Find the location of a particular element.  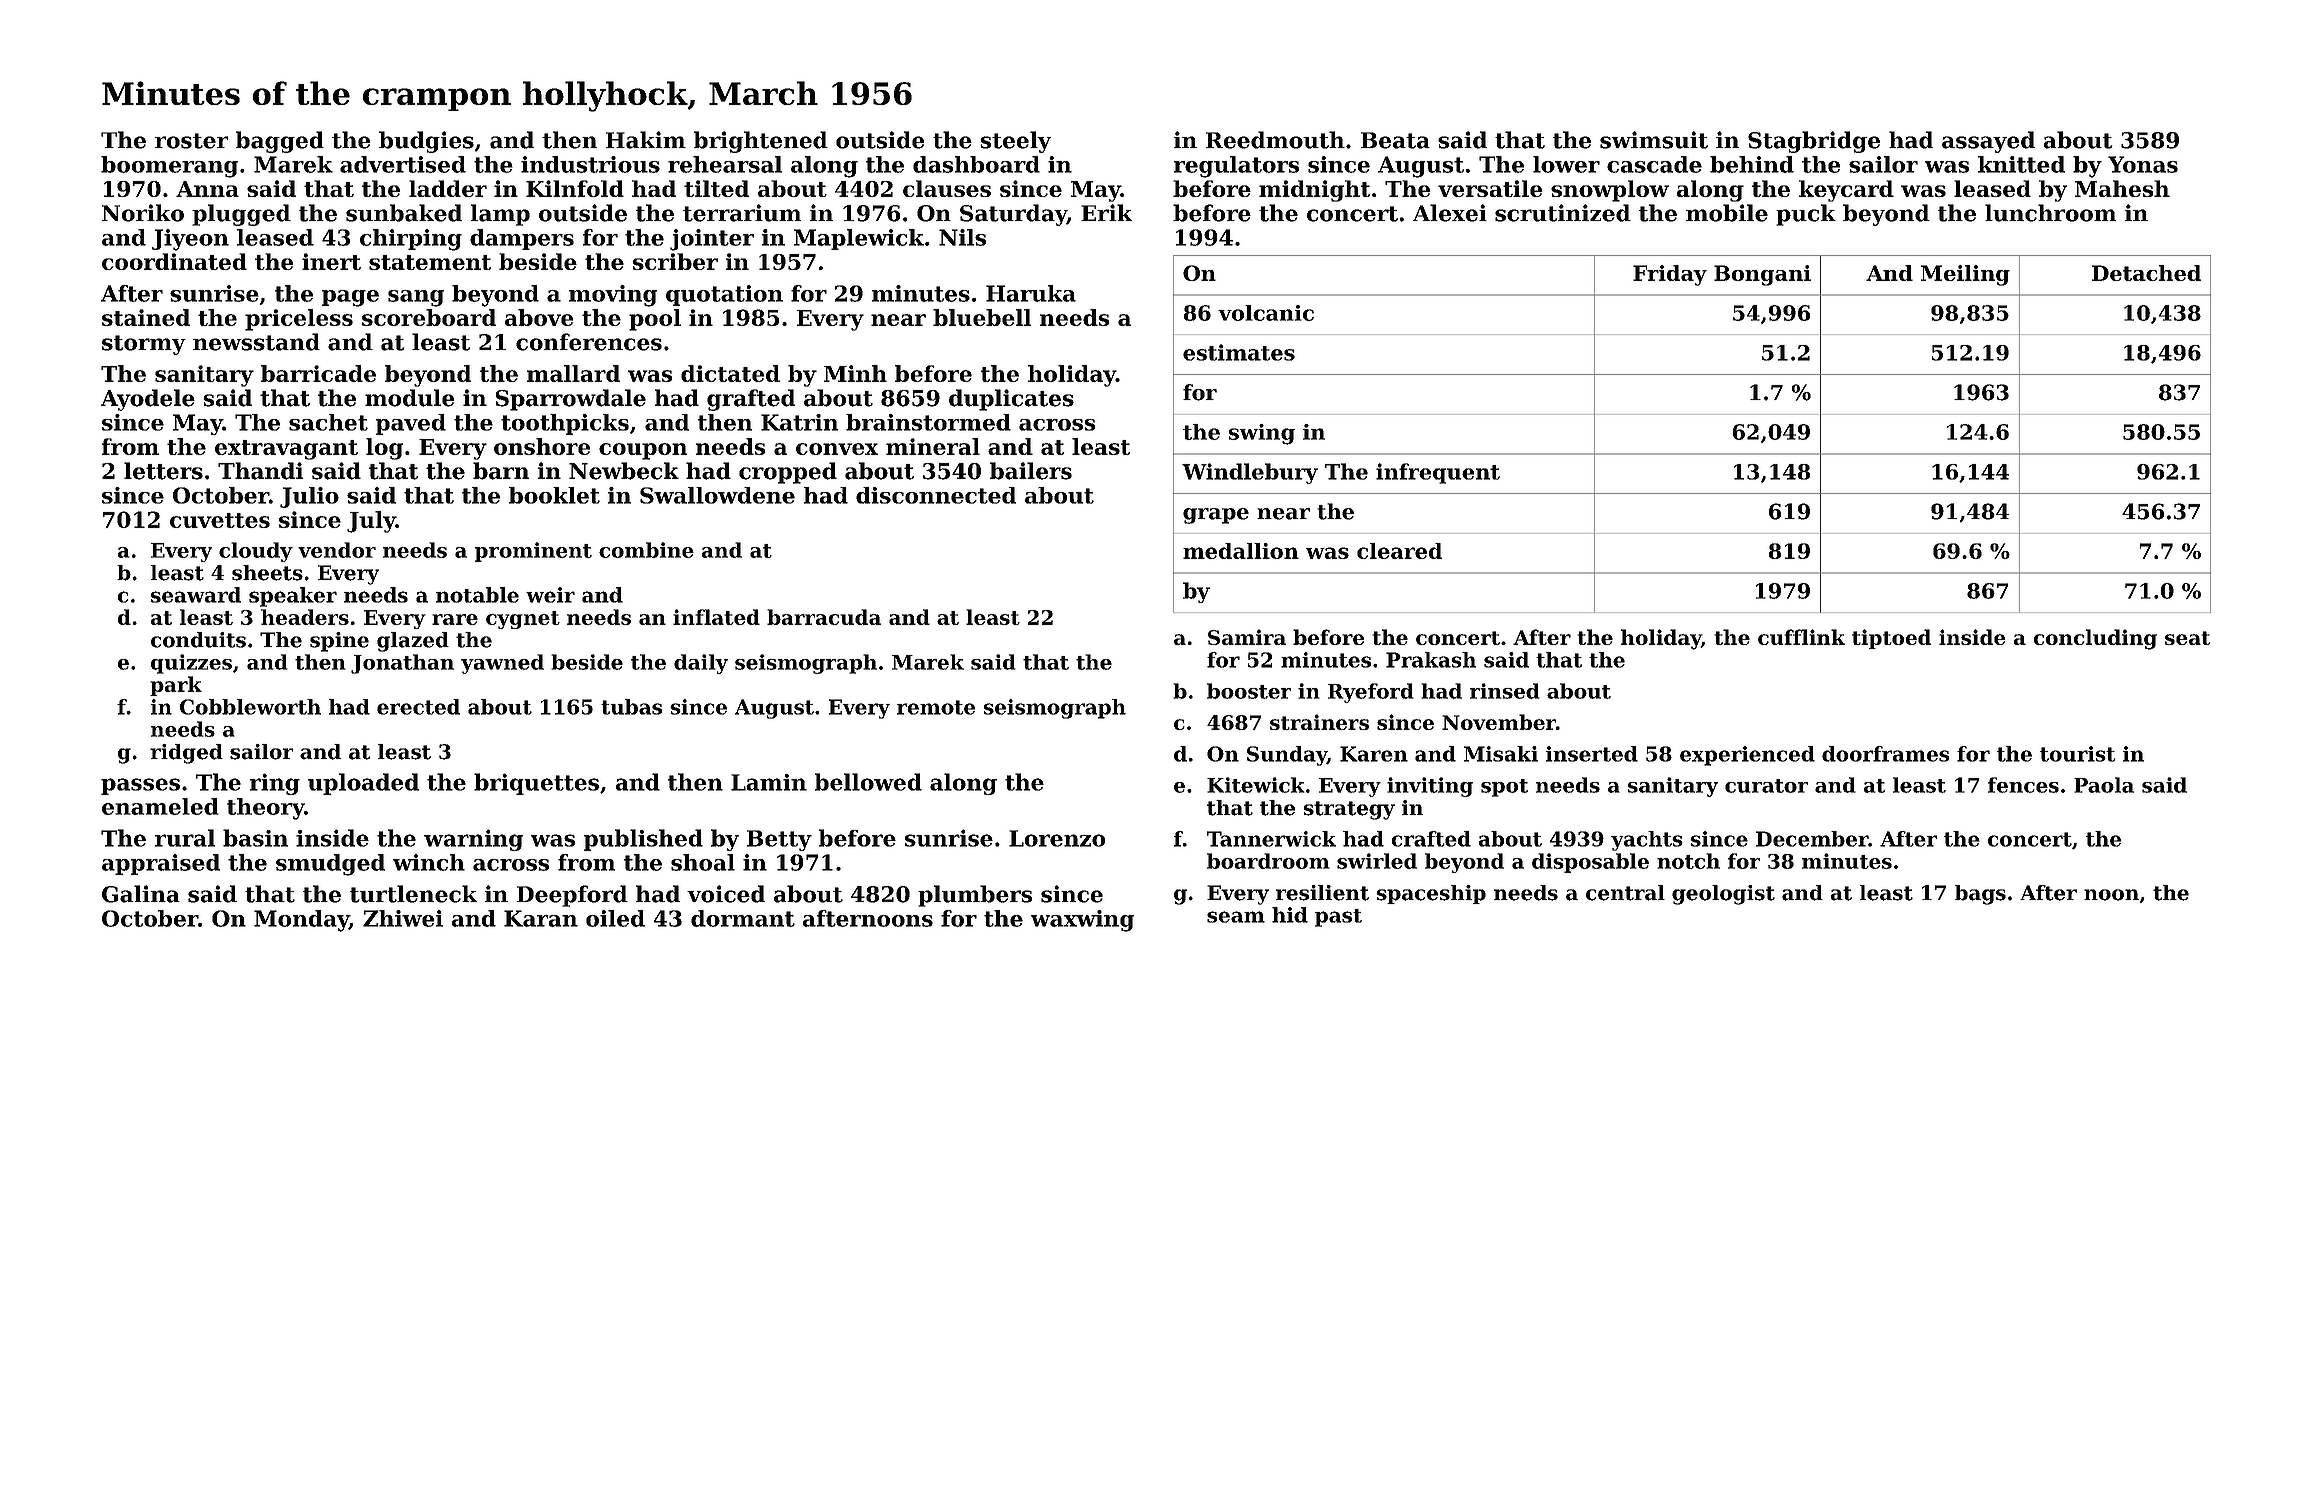

headers is located at coordinates (305, 617).
